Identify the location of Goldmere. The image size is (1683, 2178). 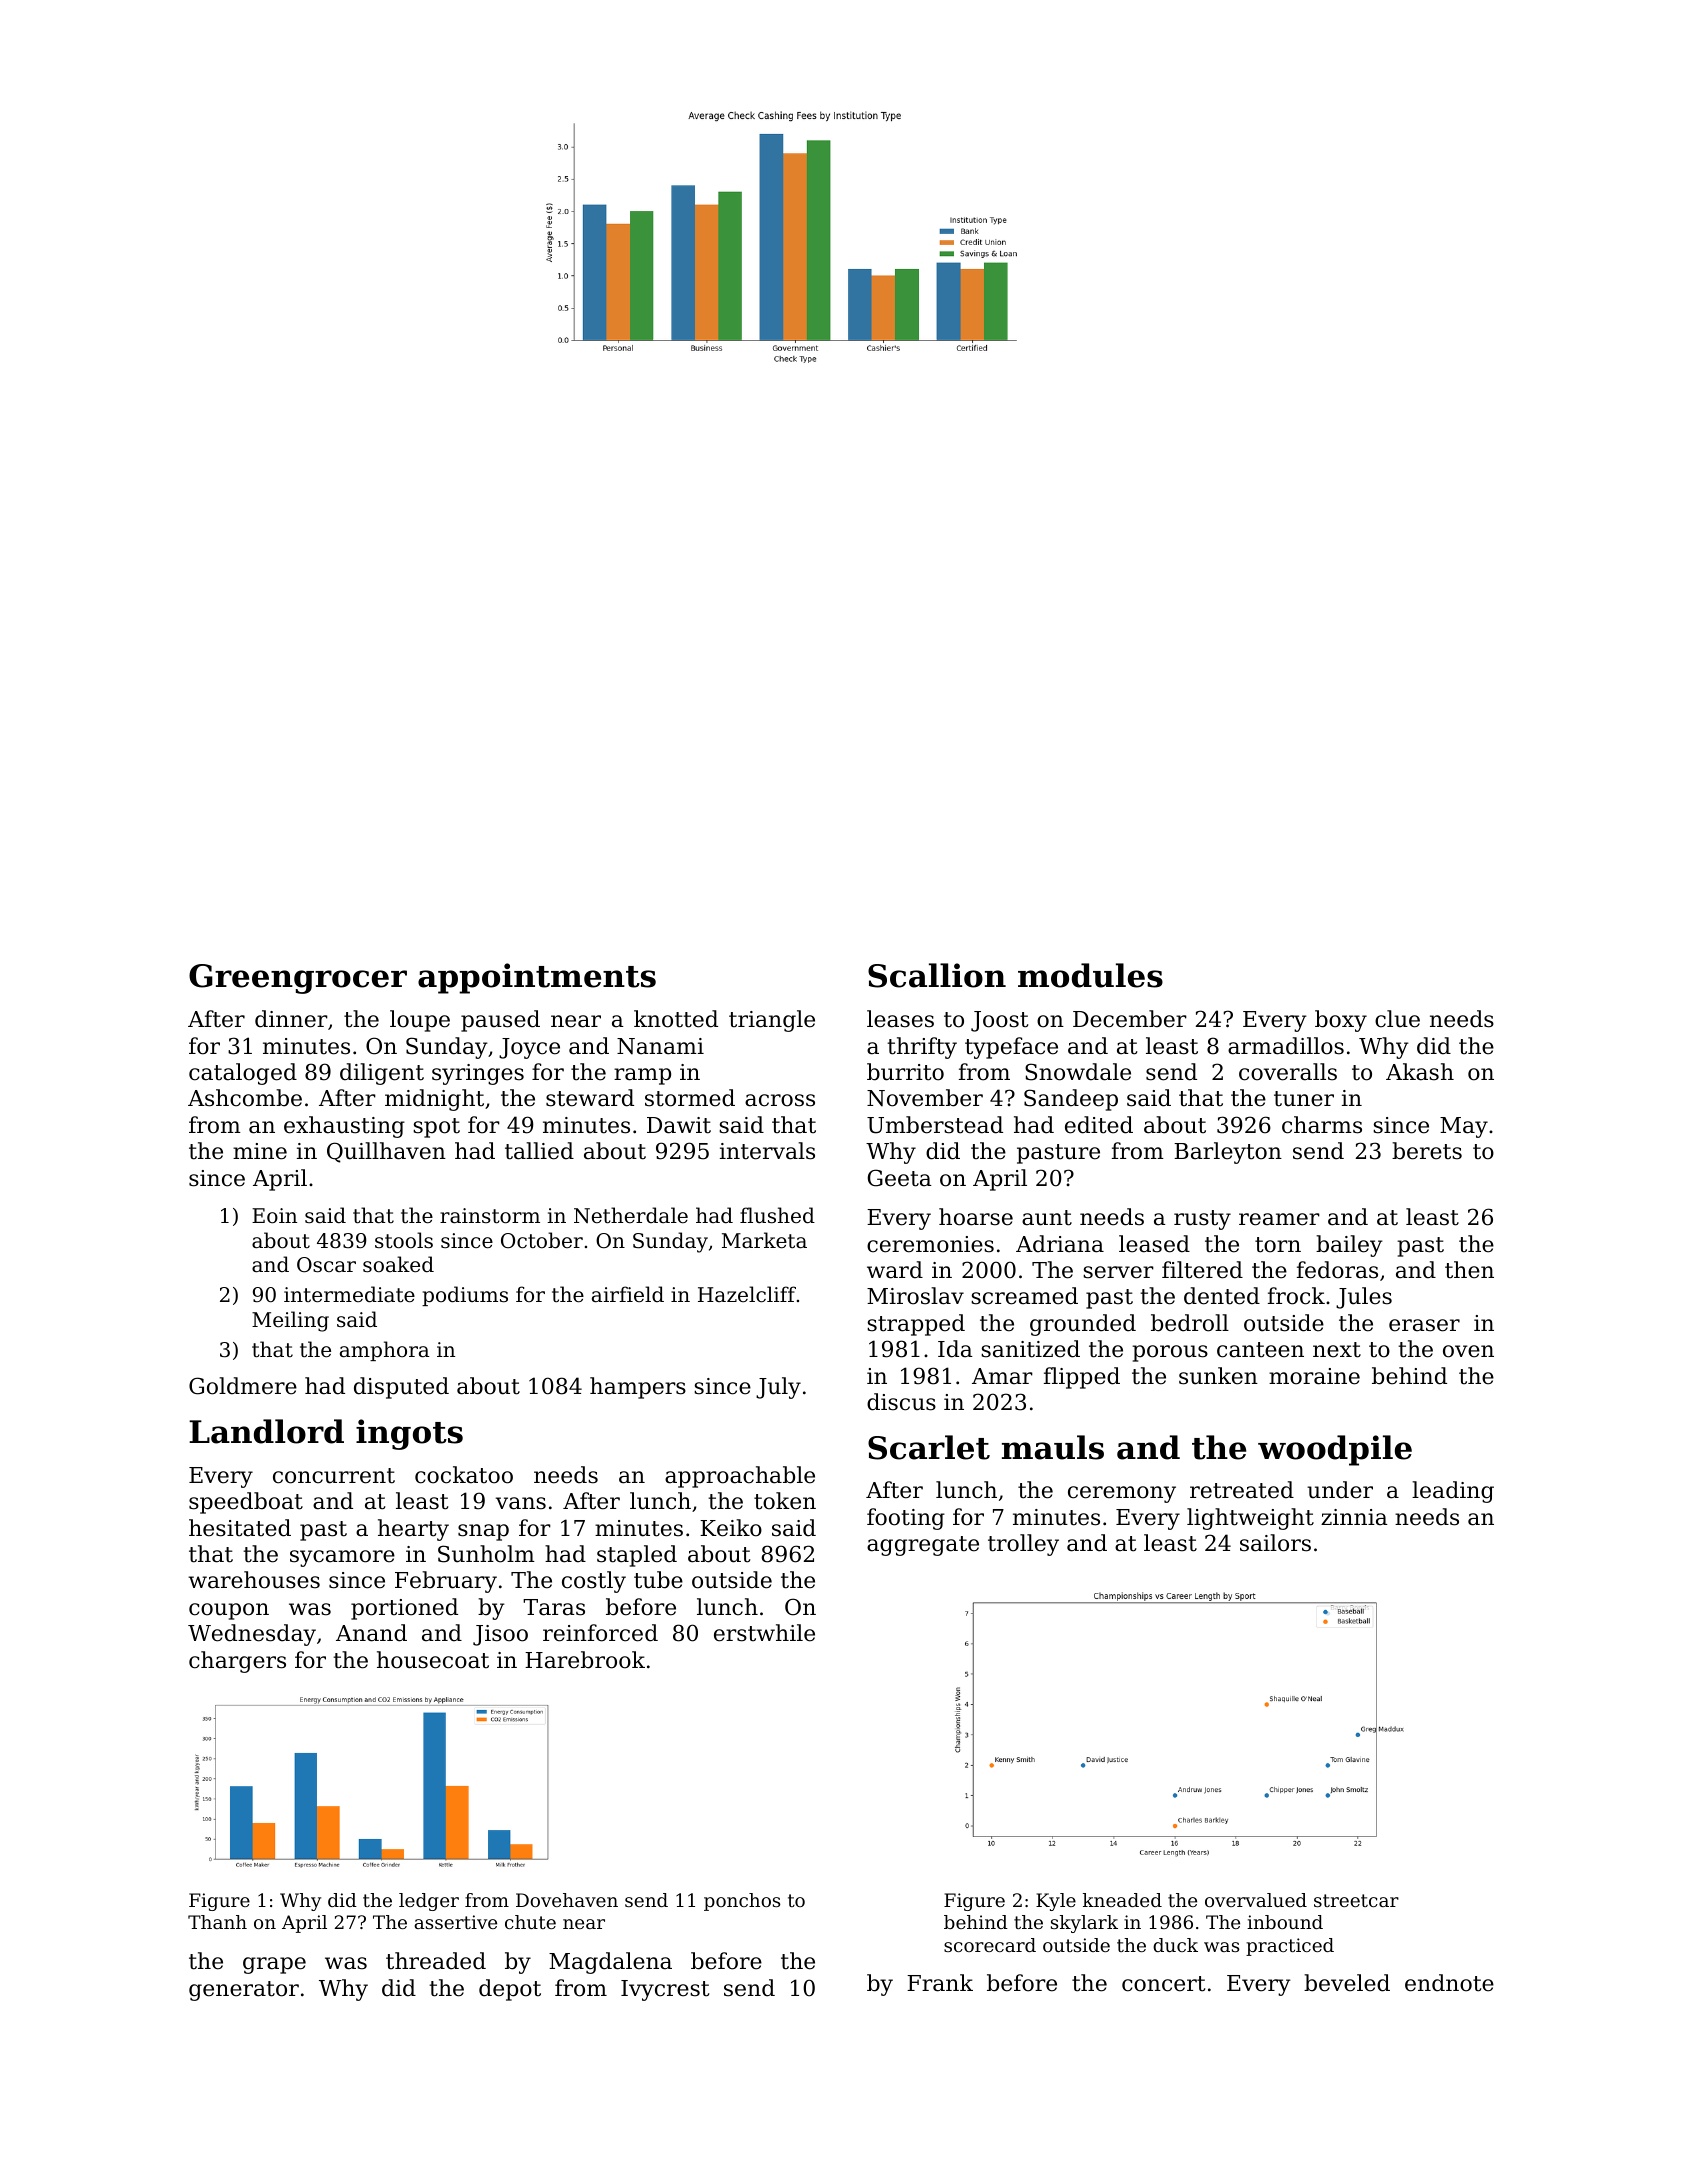
(243, 1386).
